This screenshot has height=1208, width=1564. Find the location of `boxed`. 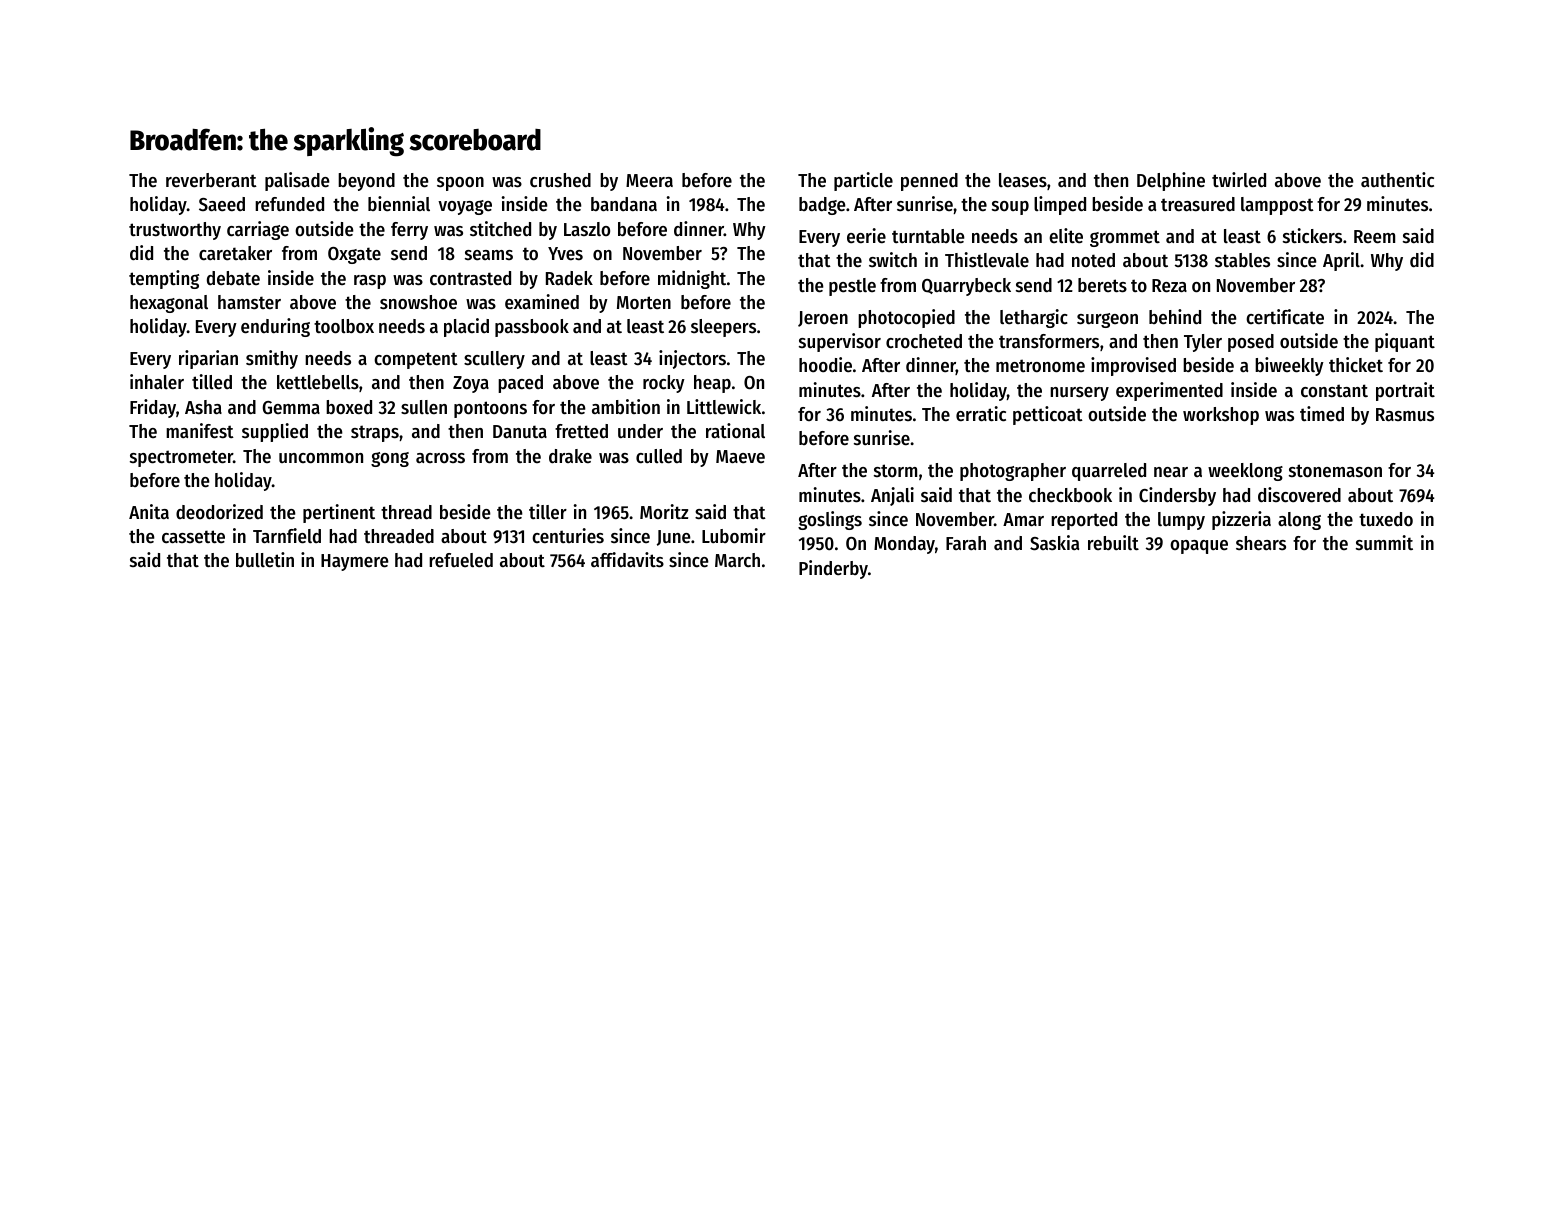

boxed is located at coordinates (349, 407).
